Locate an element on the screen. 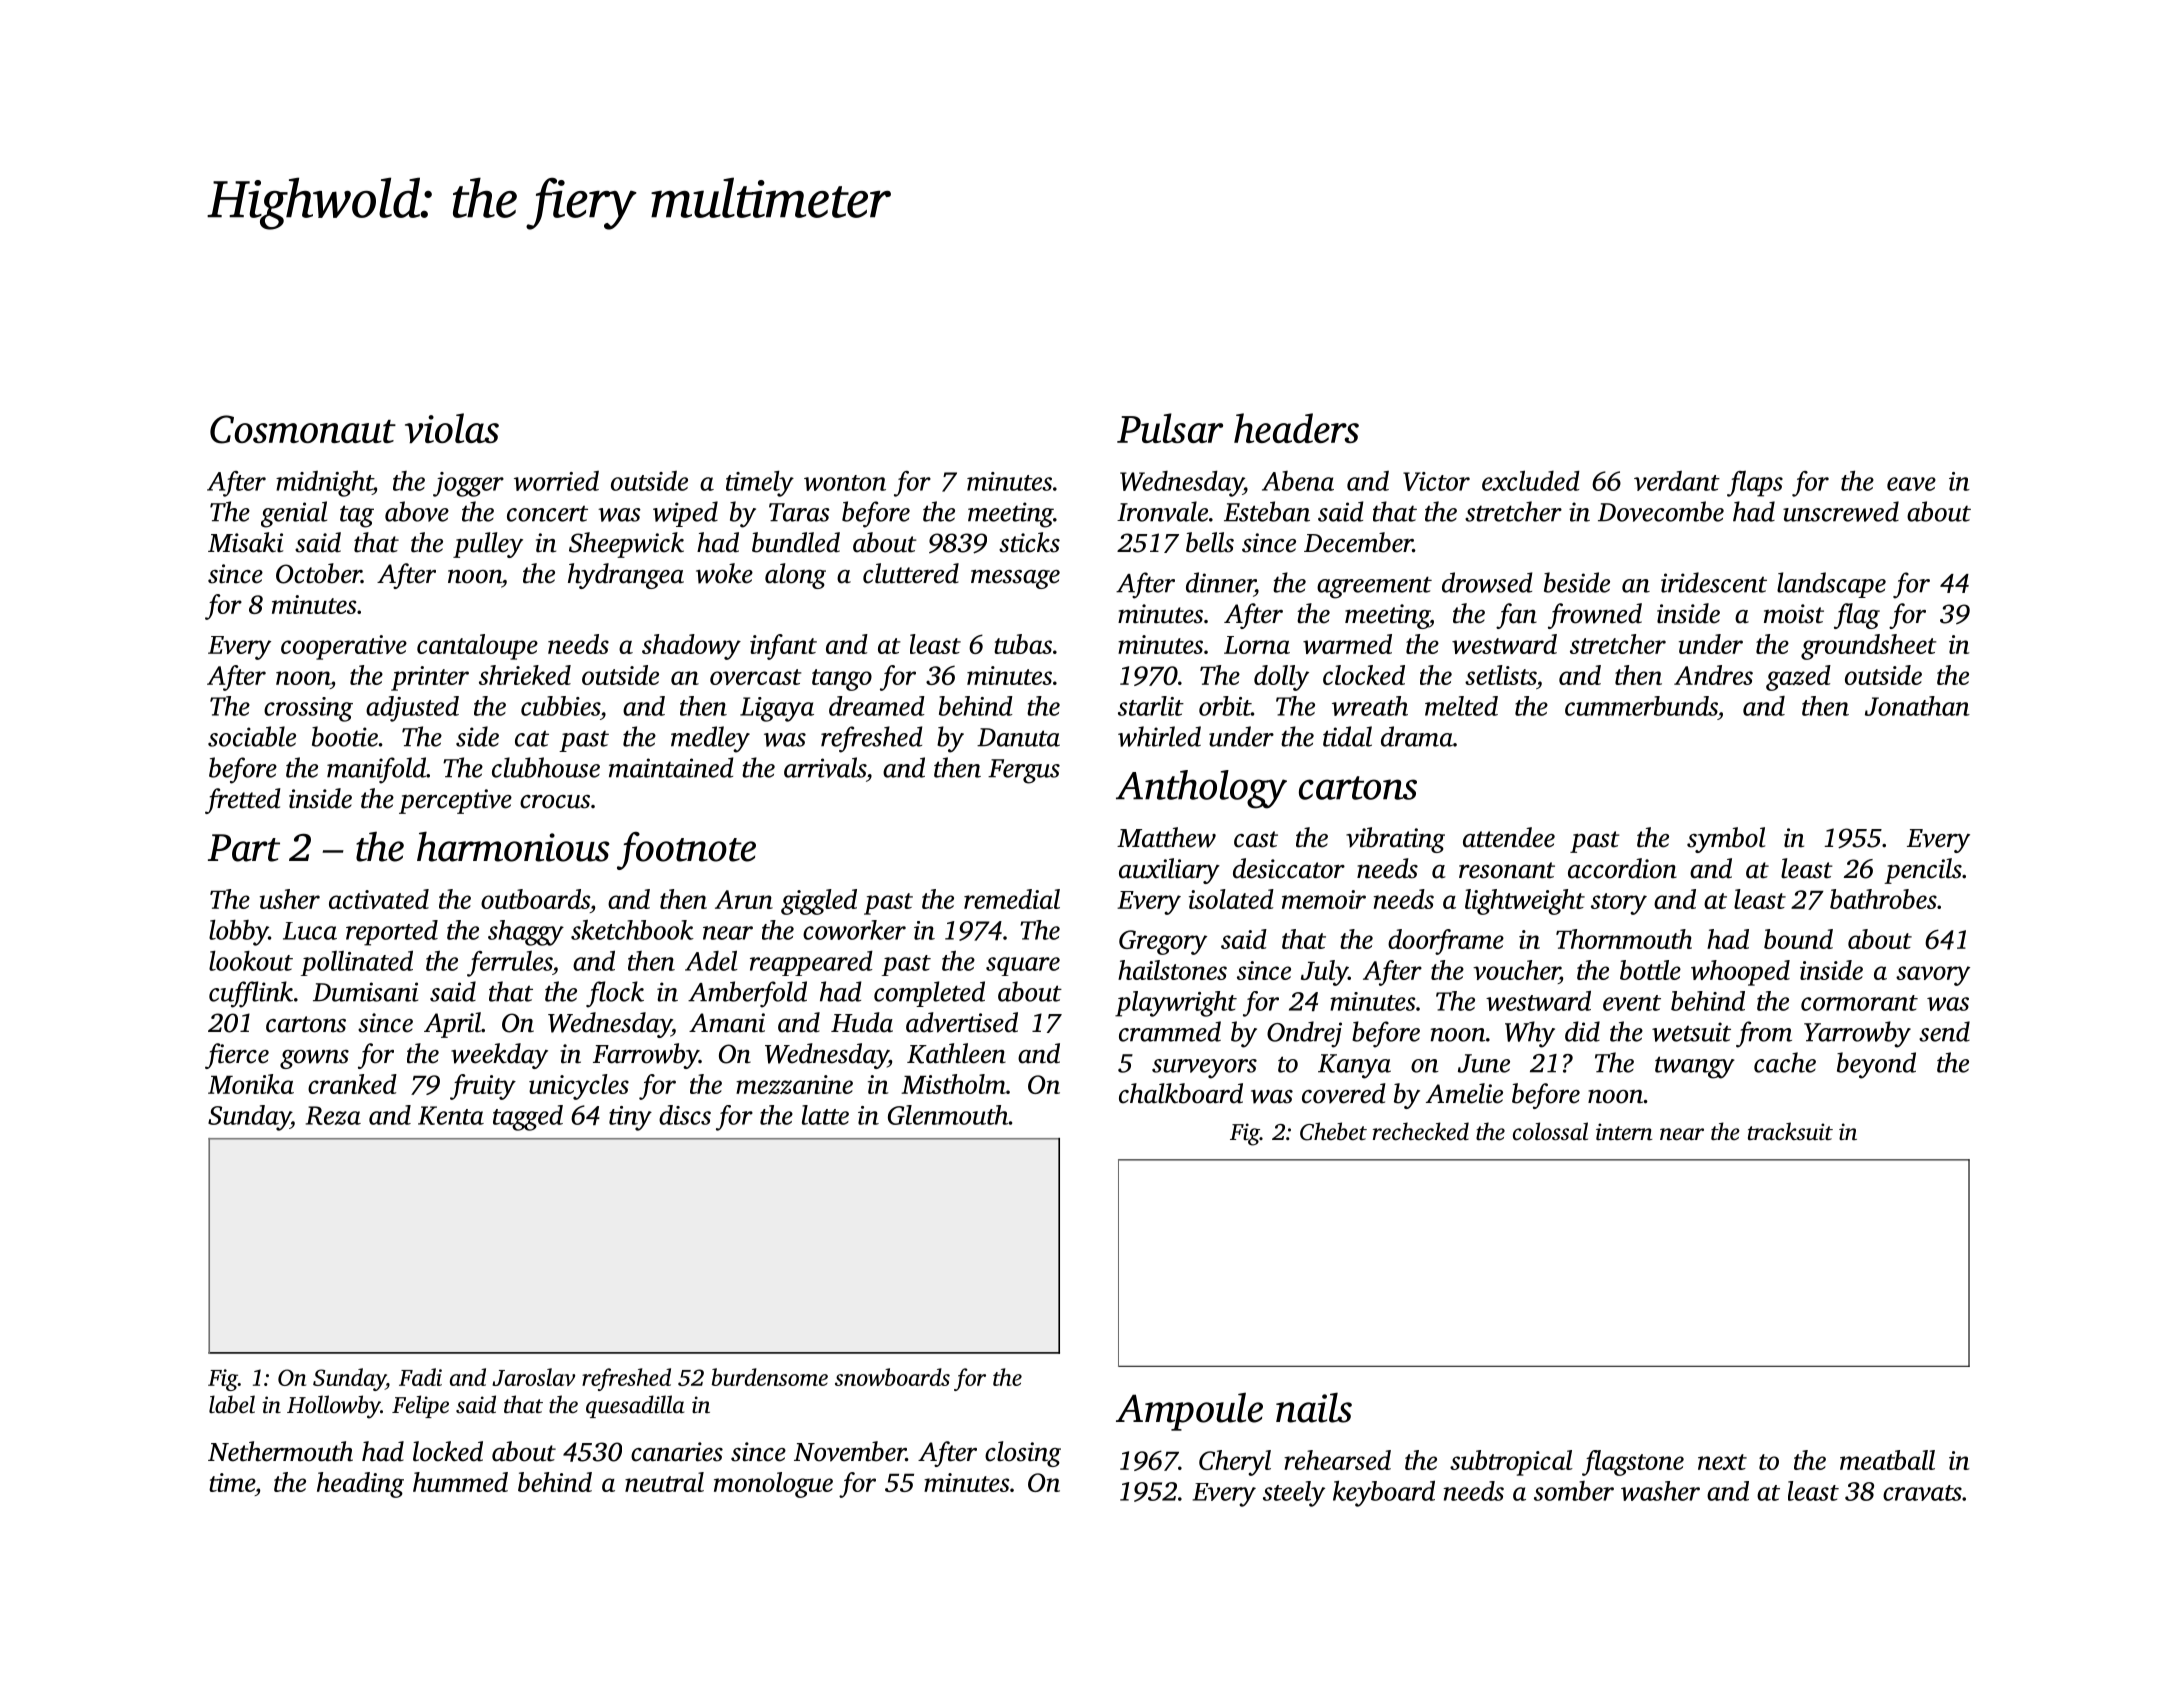 Image resolution: width=2178 pixels, height=1683 pixels. Jaroslav is located at coordinates (533, 1377).
